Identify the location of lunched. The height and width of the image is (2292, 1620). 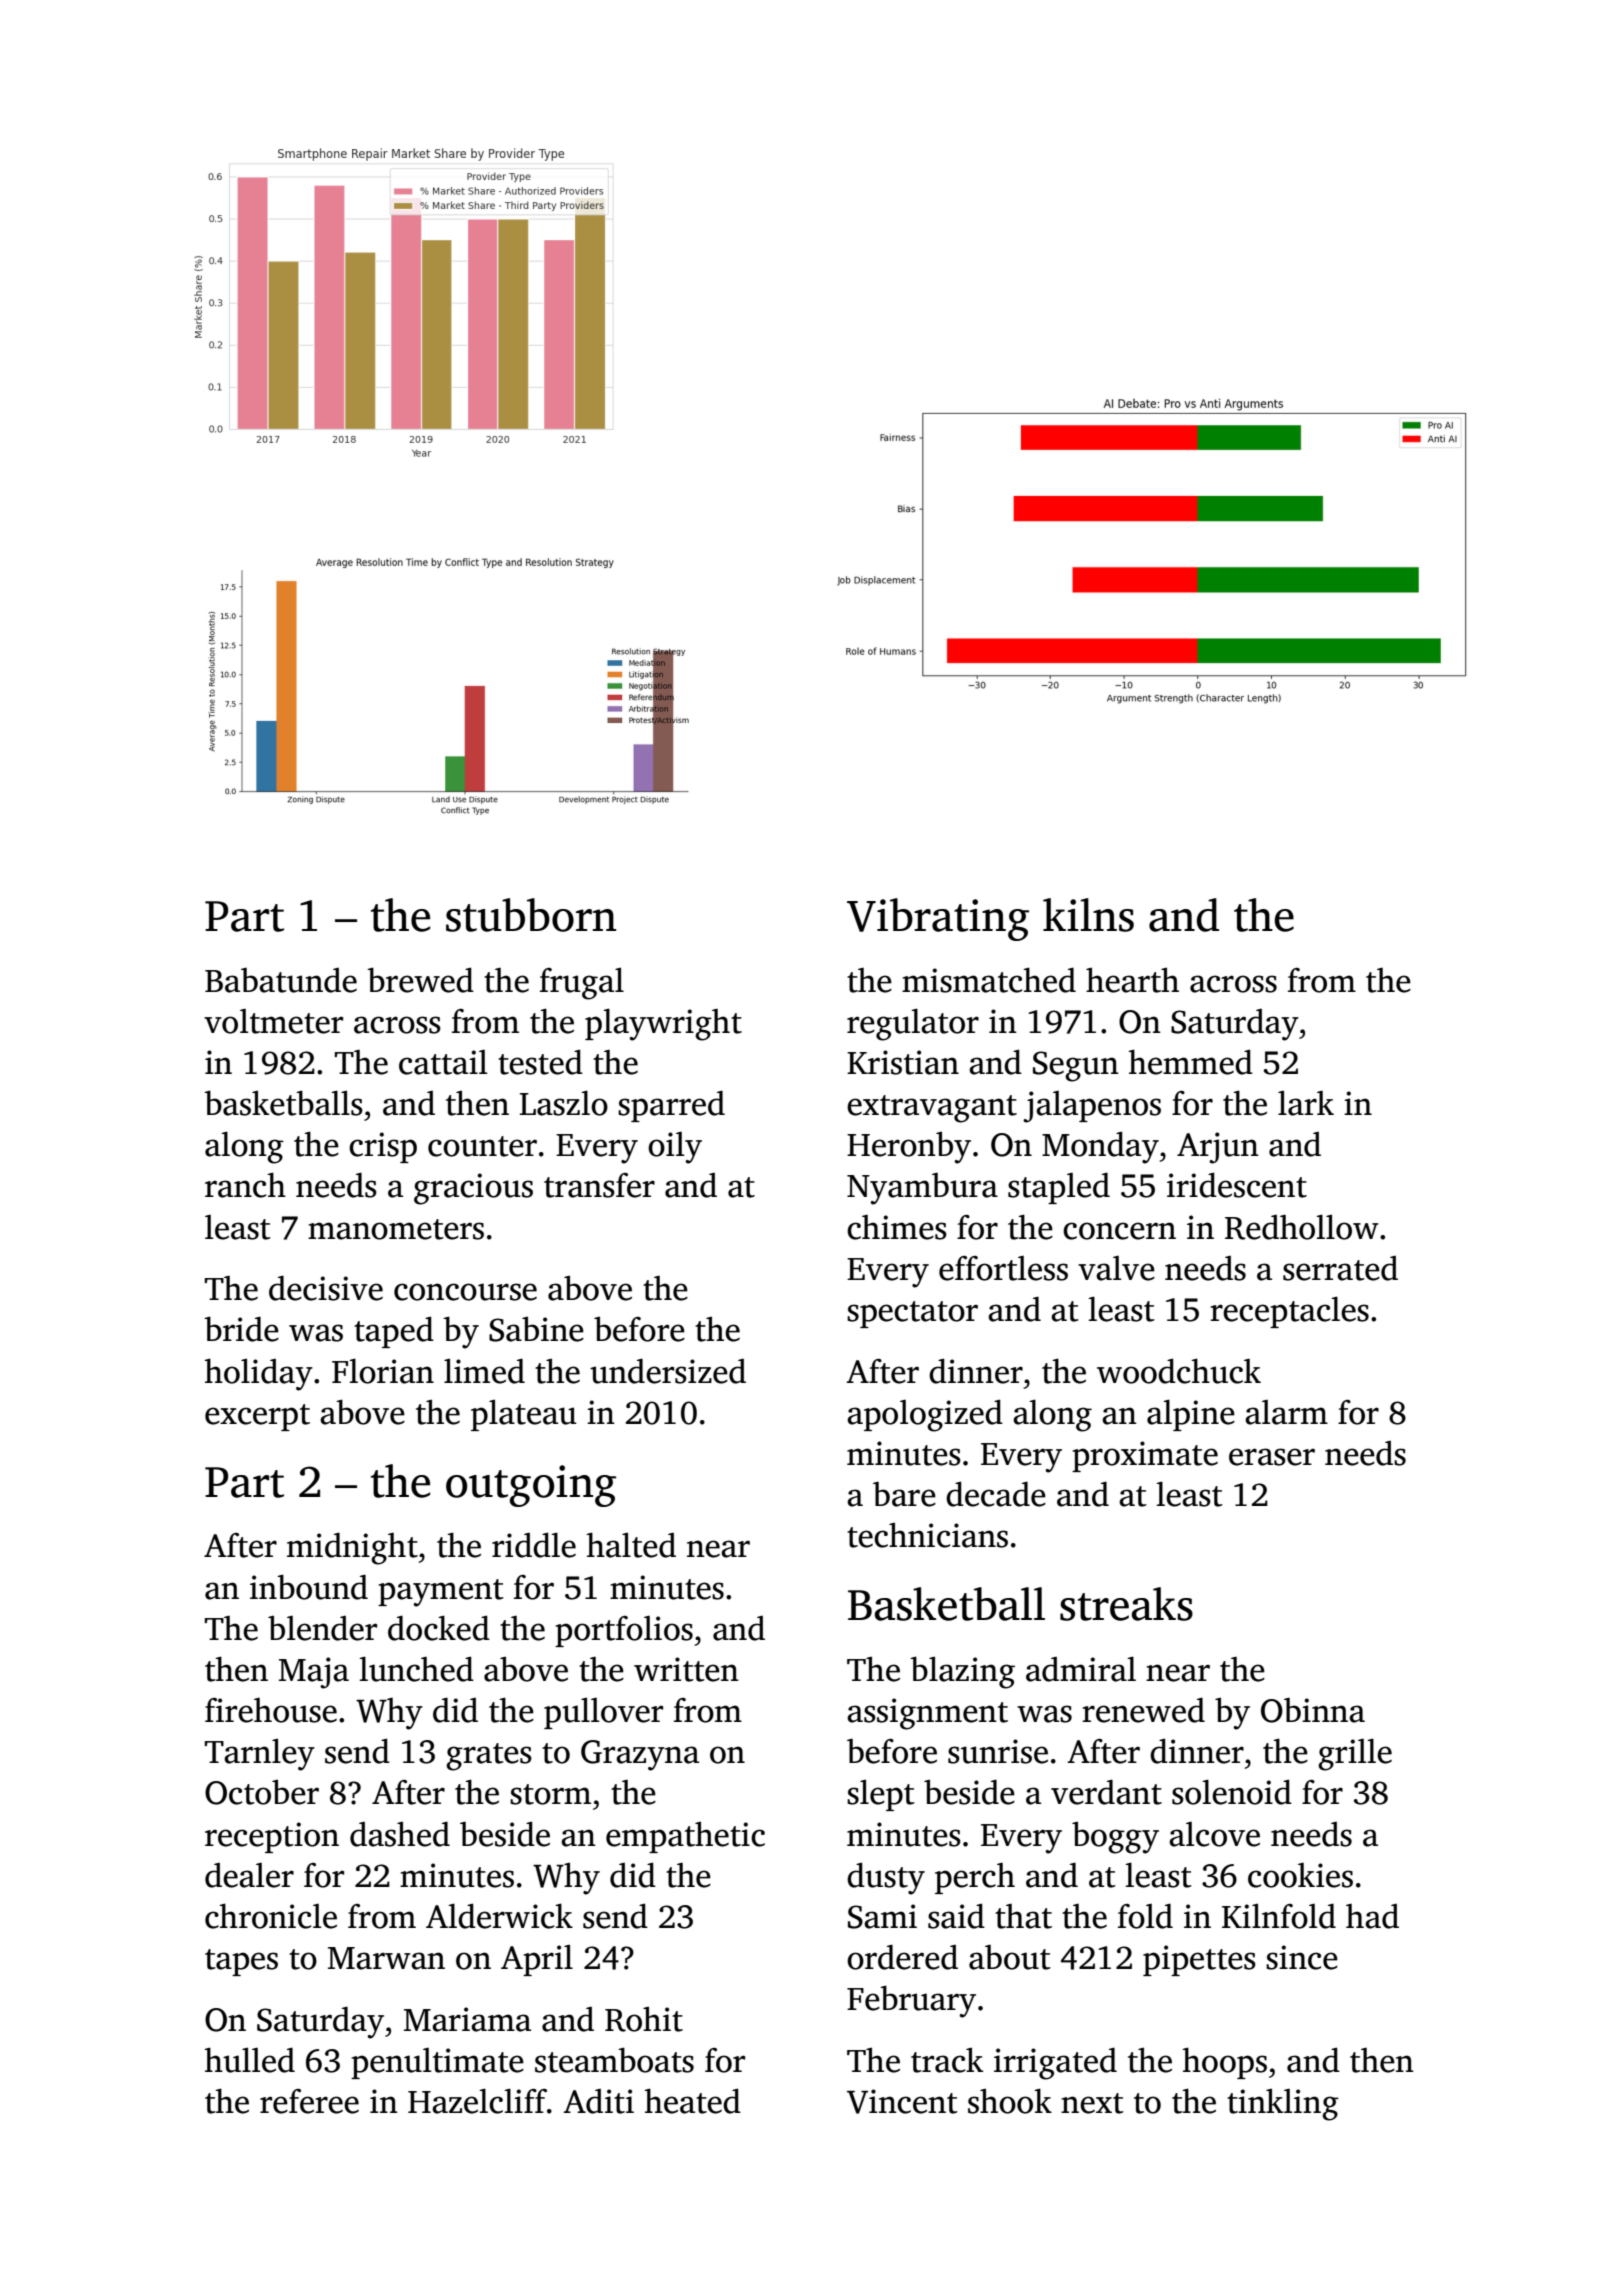
(416, 1669).
